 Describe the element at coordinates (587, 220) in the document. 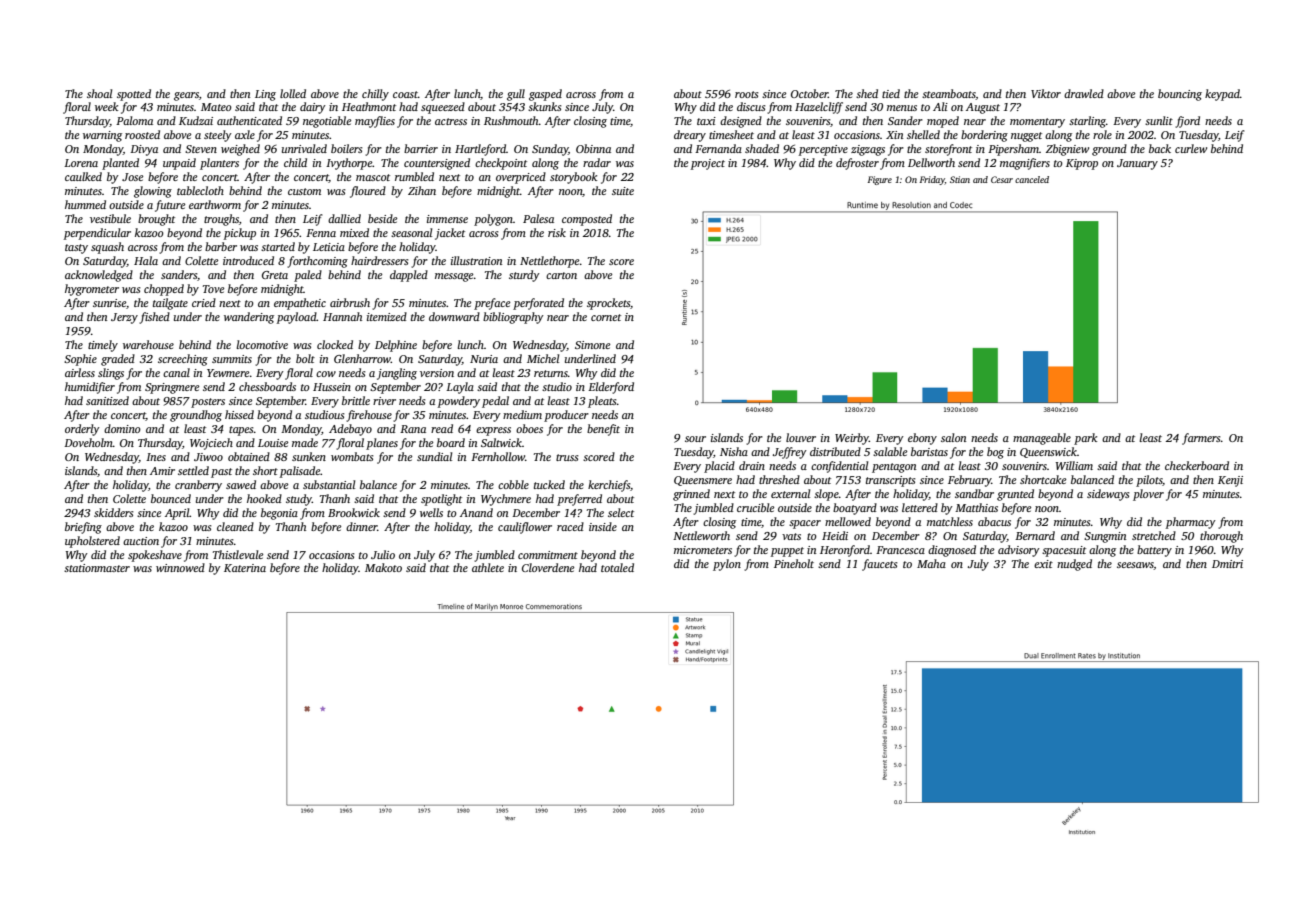

I see `composted` at that location.
